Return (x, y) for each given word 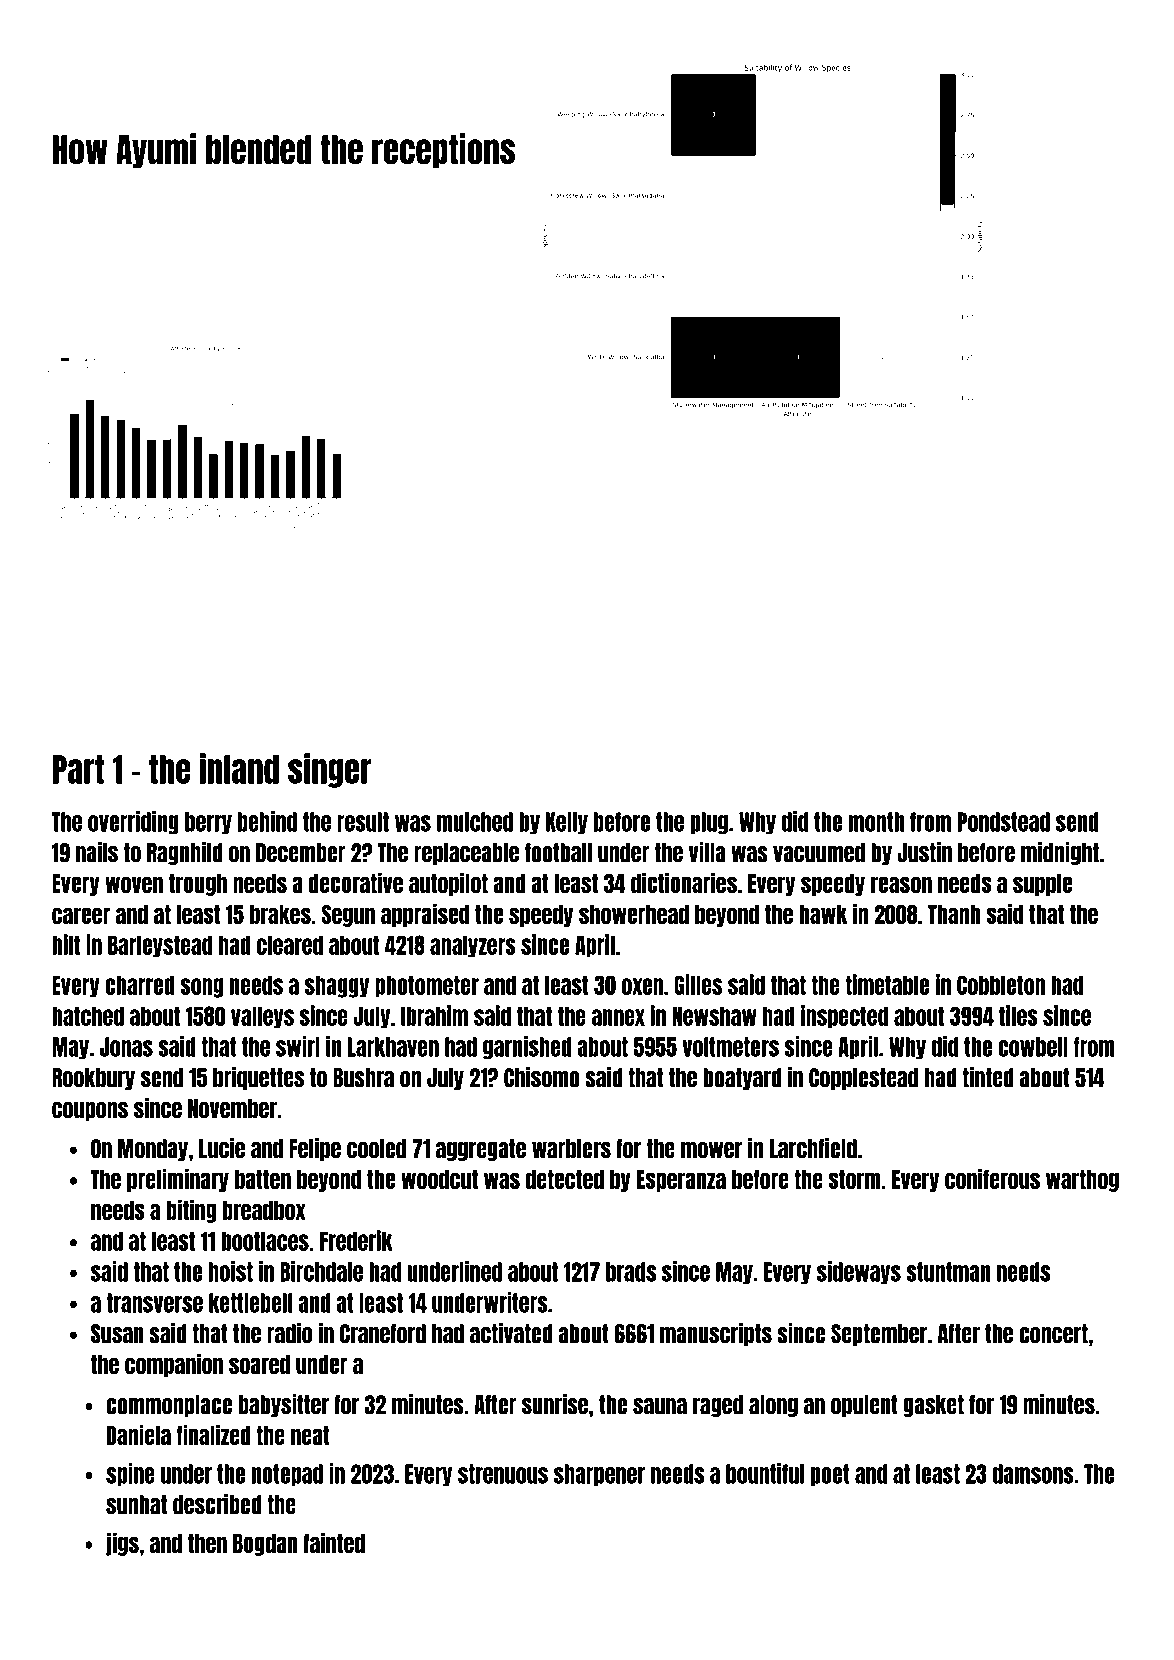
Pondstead (1004, 822)
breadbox (264, 1210)
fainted (334, 1542)
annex (618, 1017)
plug (709, 823)
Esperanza (681, 1181)
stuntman (948, 1272)
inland (239, 768)
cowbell (1033, 1047)
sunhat (136, 1505)
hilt (66, 944)
